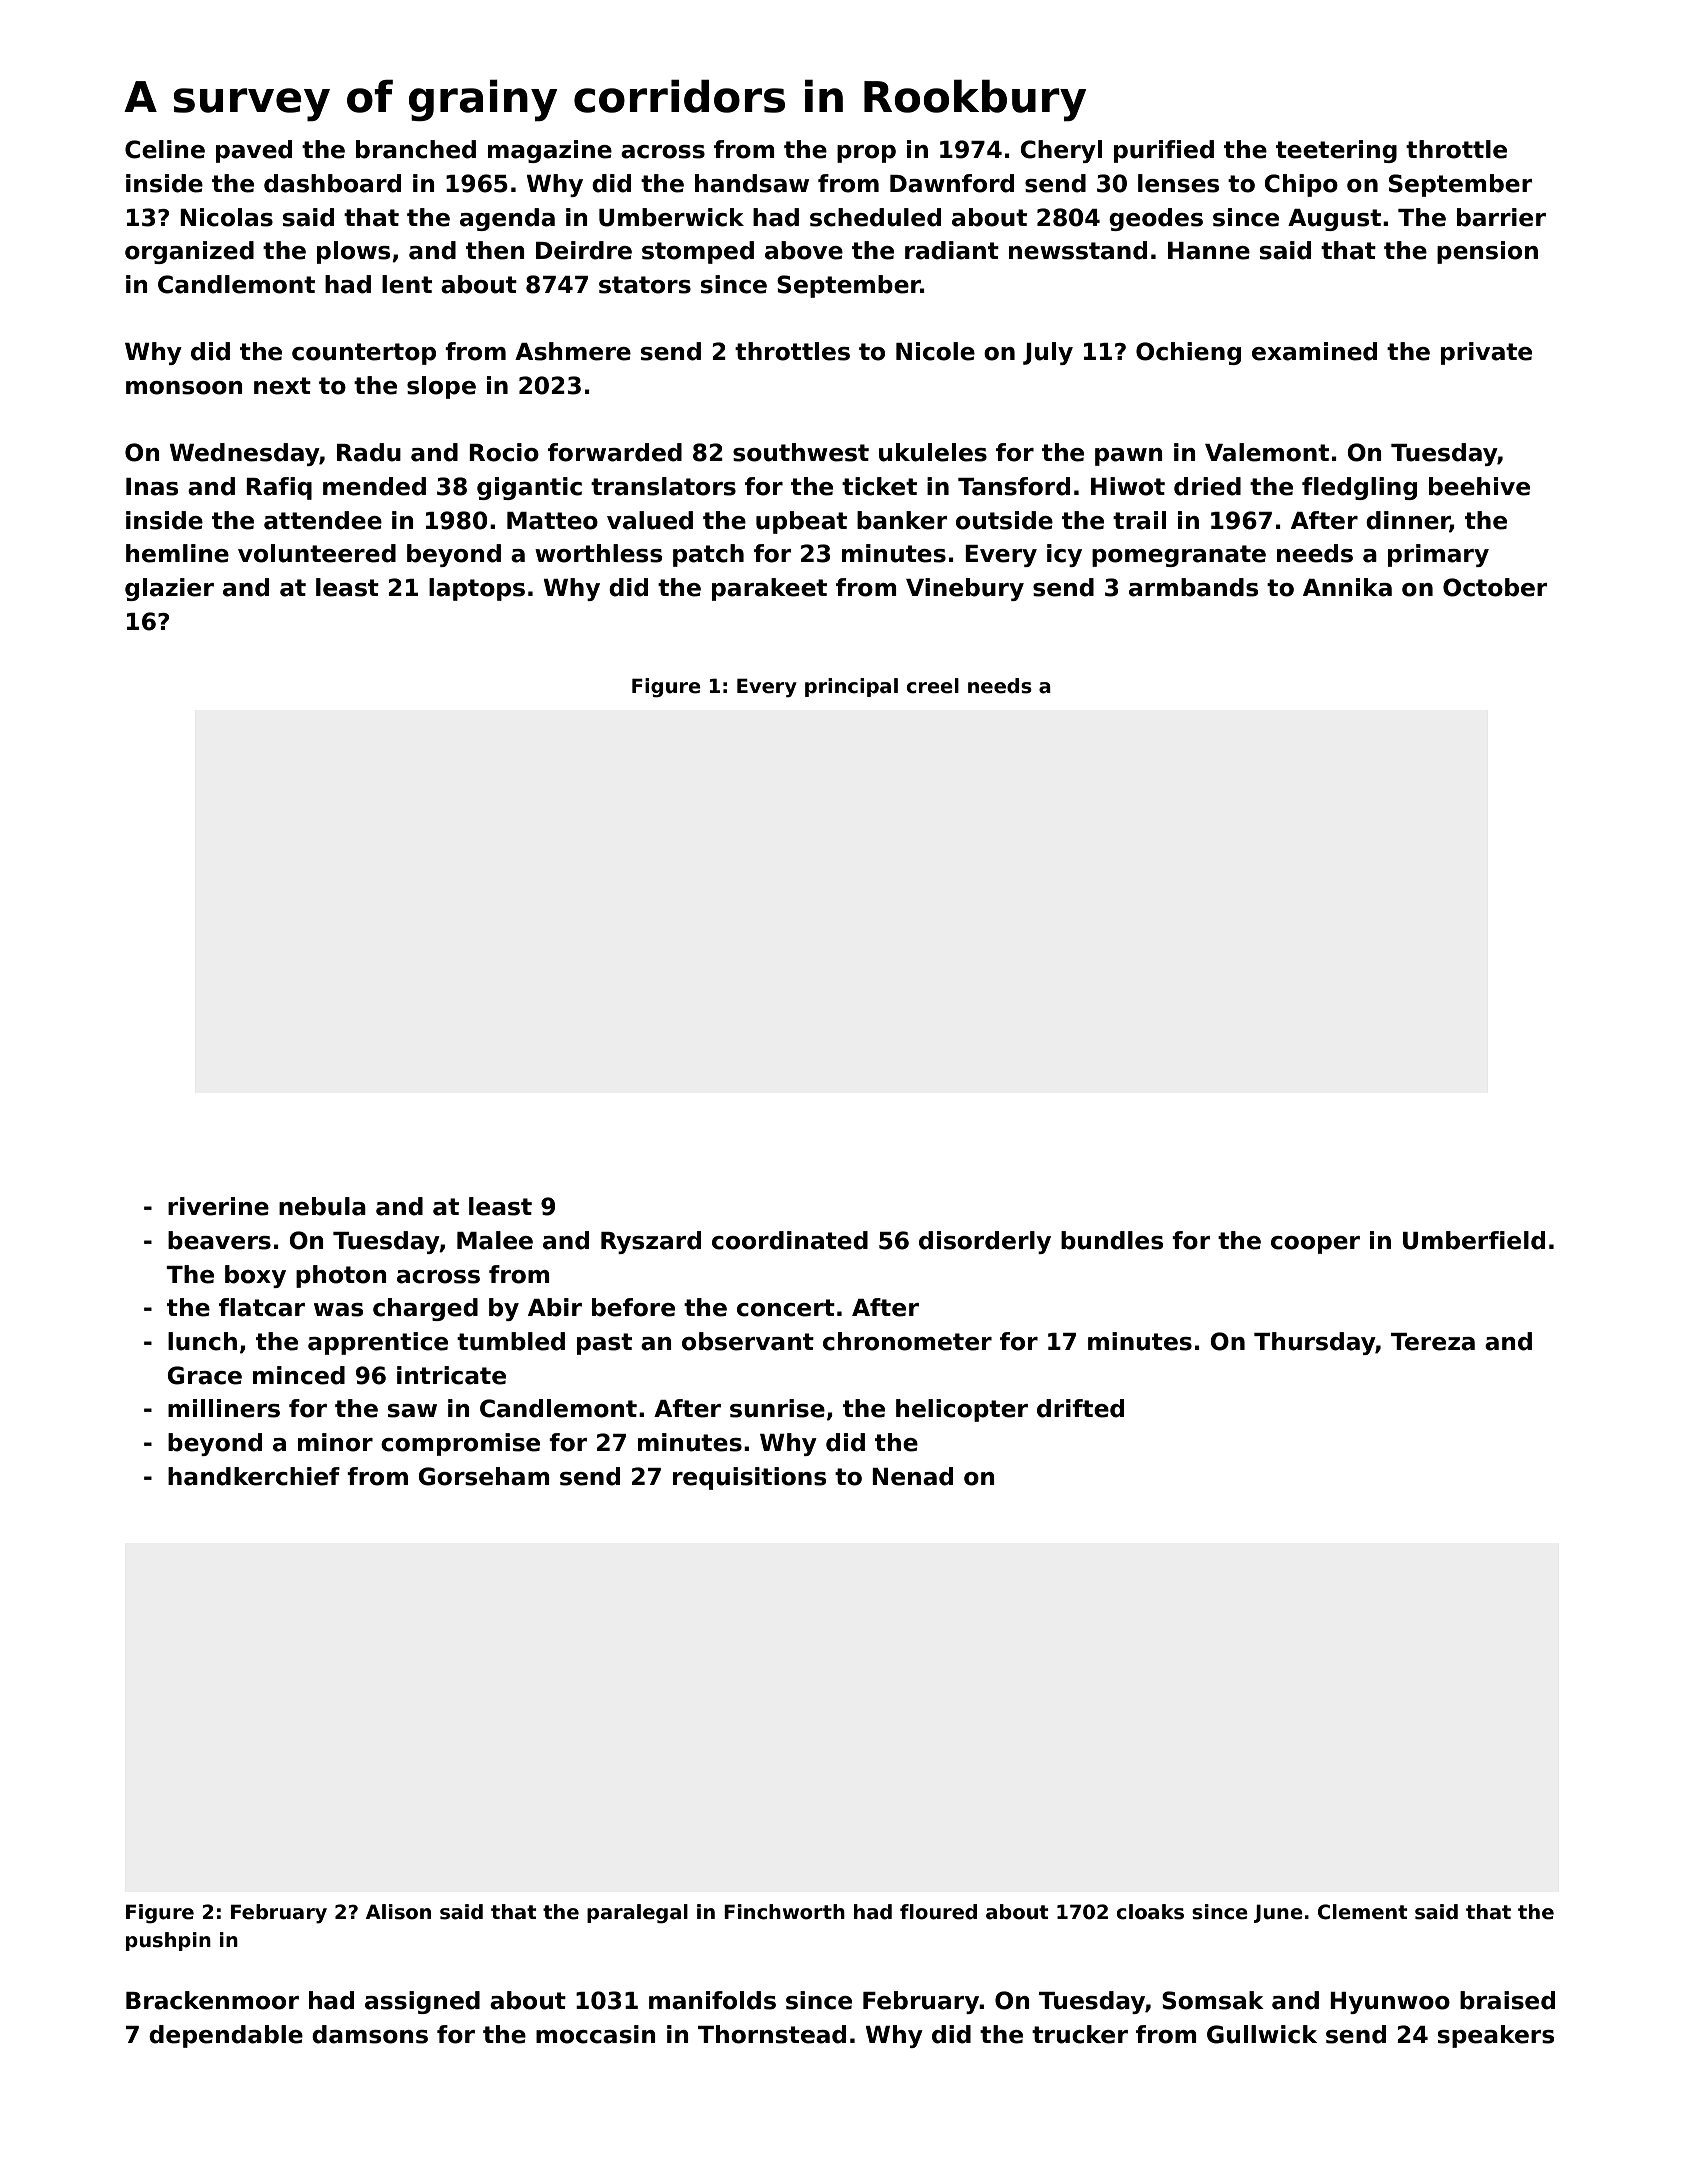 The width and height of the document is (1683, 2178). I want to click on Ochieng, so click(1188, 353).
